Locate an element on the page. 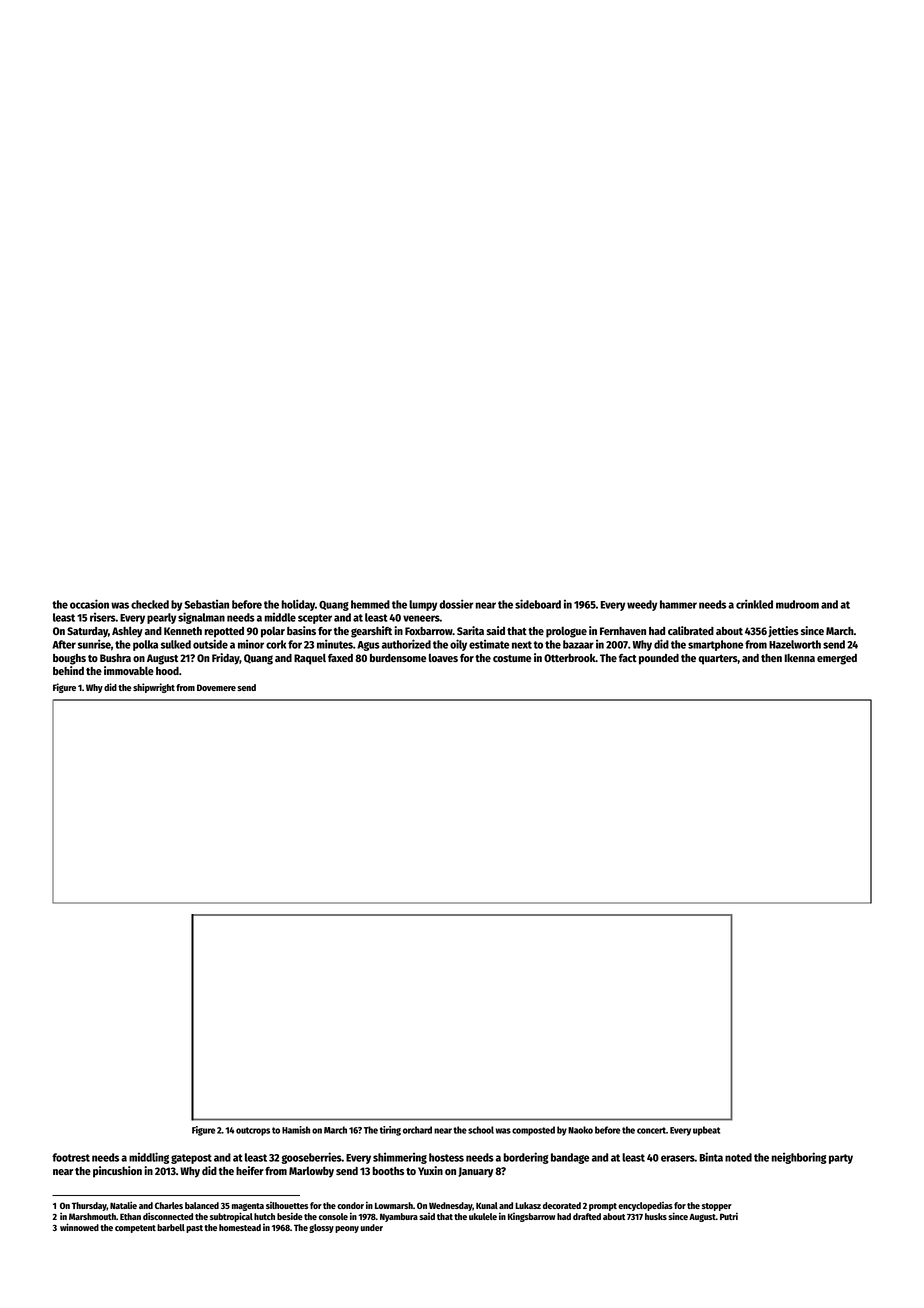 The height and width of the image is (1308, 924). then is located at coordinates (771, 658).
